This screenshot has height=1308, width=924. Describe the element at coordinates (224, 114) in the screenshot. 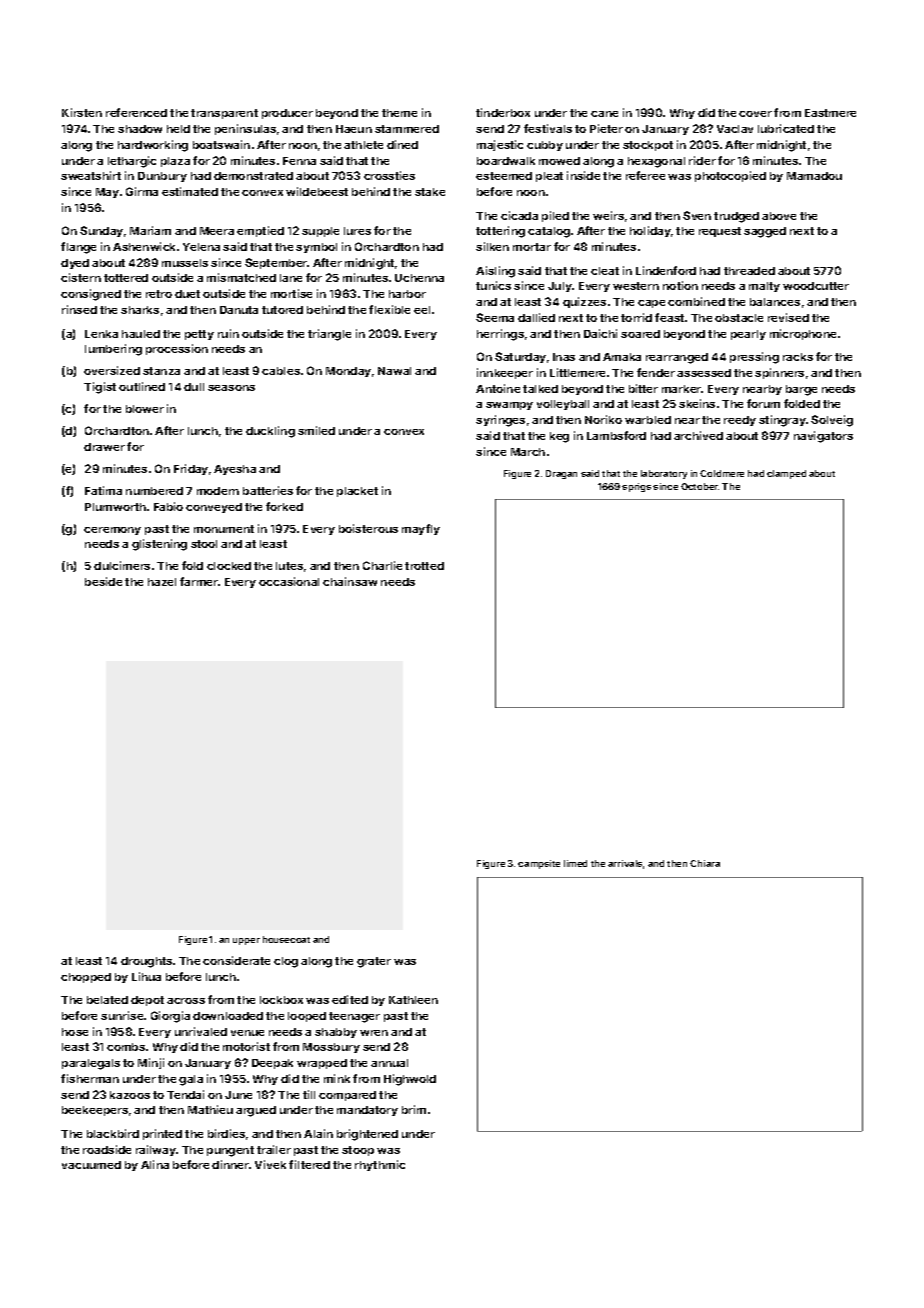

I see `transparent` at that location.
